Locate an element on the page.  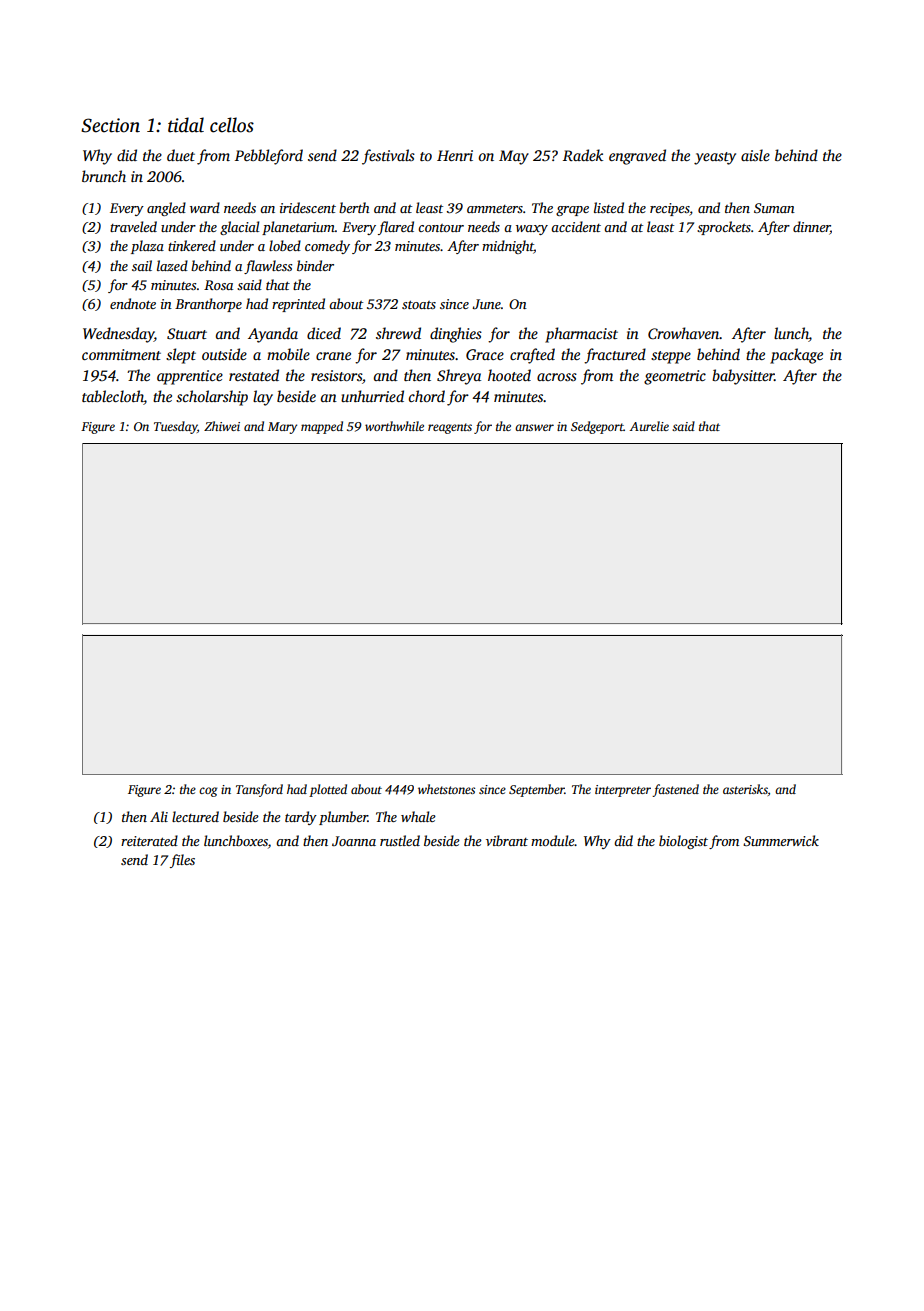
comedy is located at coordinates (327, 247).
